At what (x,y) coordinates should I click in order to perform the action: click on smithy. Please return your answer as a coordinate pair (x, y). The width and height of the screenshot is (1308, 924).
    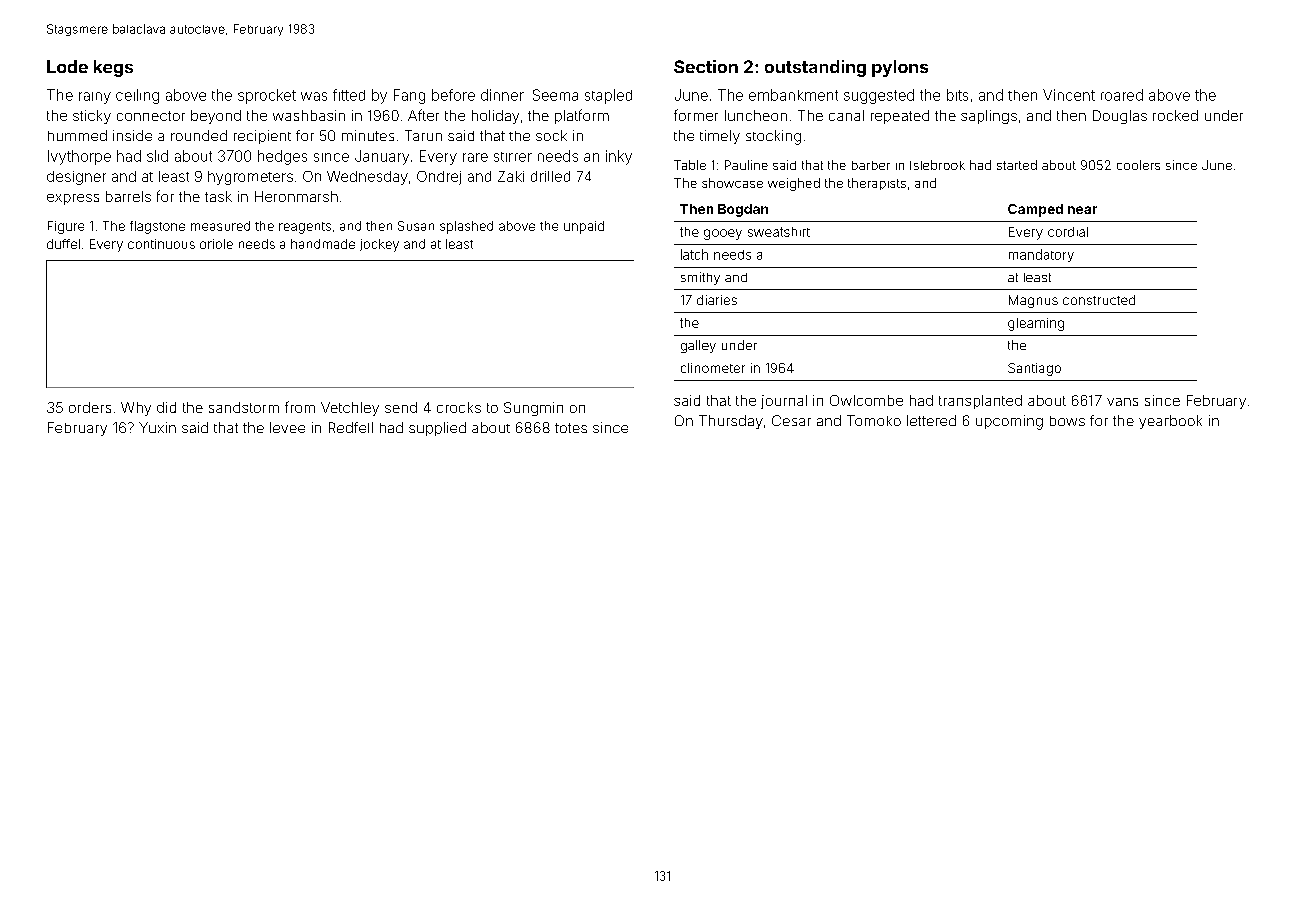
    Looking at the image, I should click on (700, 278).
